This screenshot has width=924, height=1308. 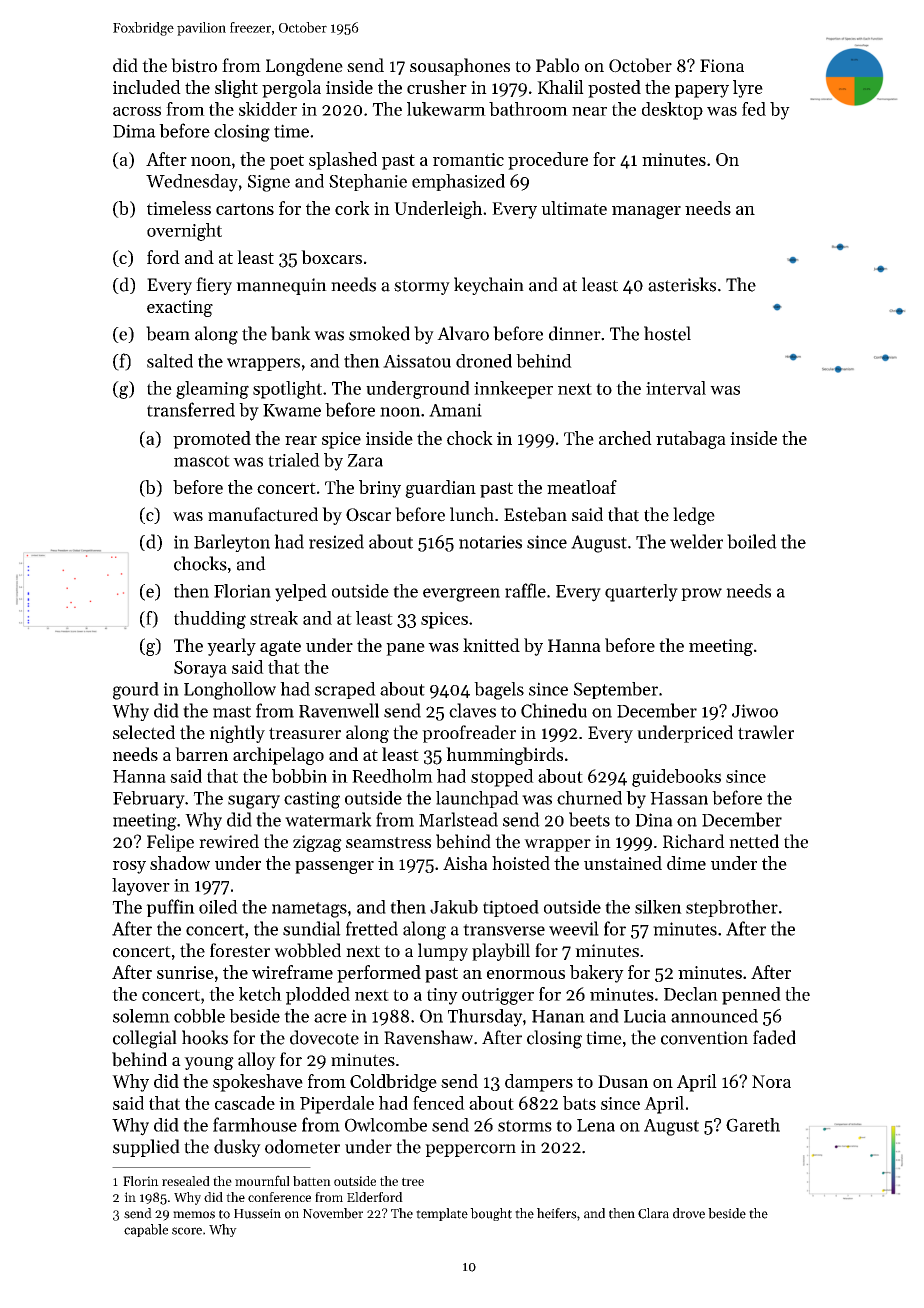 I want to click on Lena, so click(x=596, y=1125).
